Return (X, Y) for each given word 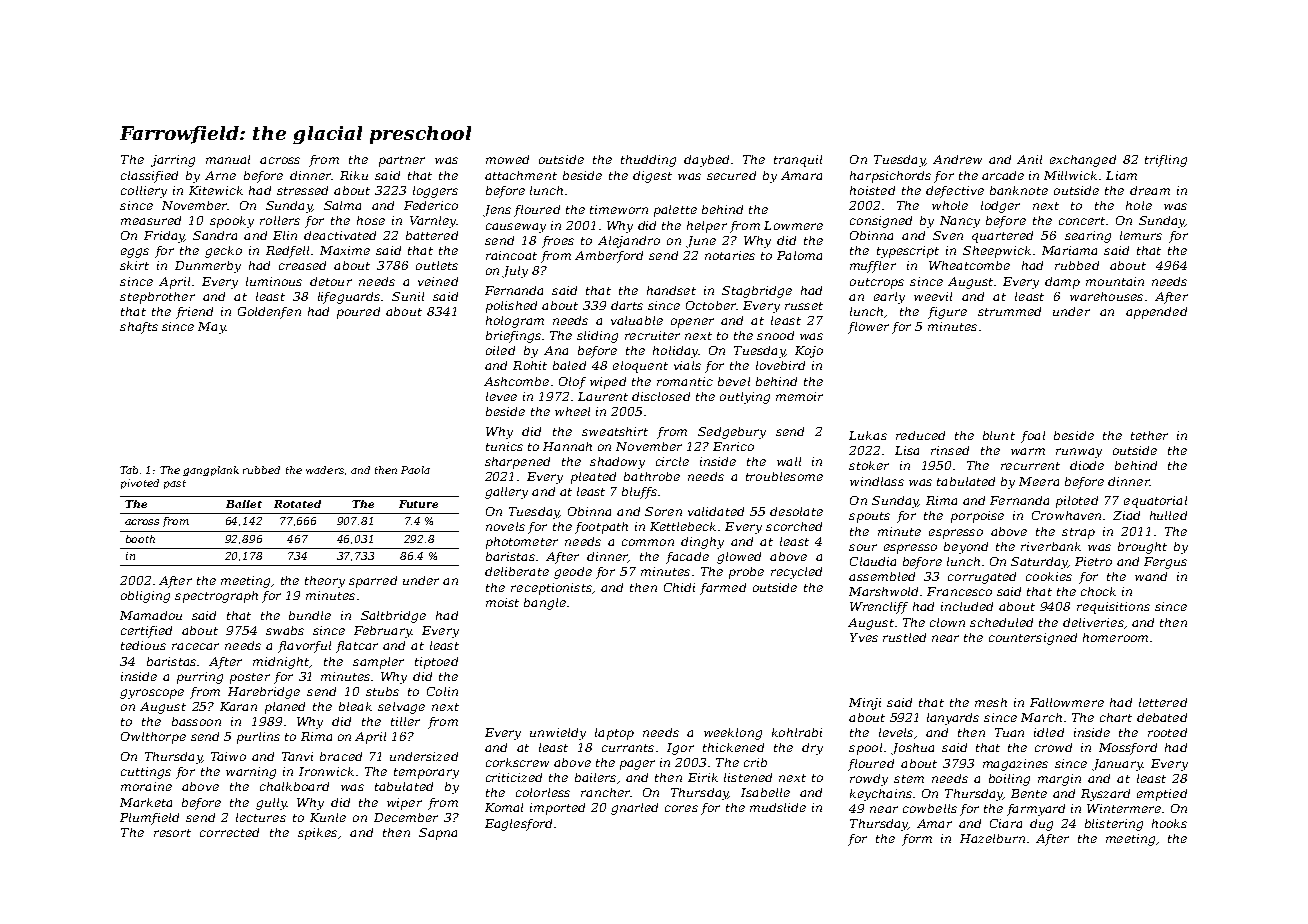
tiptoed (436, 663)
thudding (648, 161)
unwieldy (558, 734)
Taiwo (228, 756)
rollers (280, 220)
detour (331, 281)
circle (672, 461)
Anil (1029, 159)
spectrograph (216, 597)
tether (1149, 435)
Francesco (959, 591)
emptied (1162, 795)
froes (558, 242)
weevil (933, 296)
